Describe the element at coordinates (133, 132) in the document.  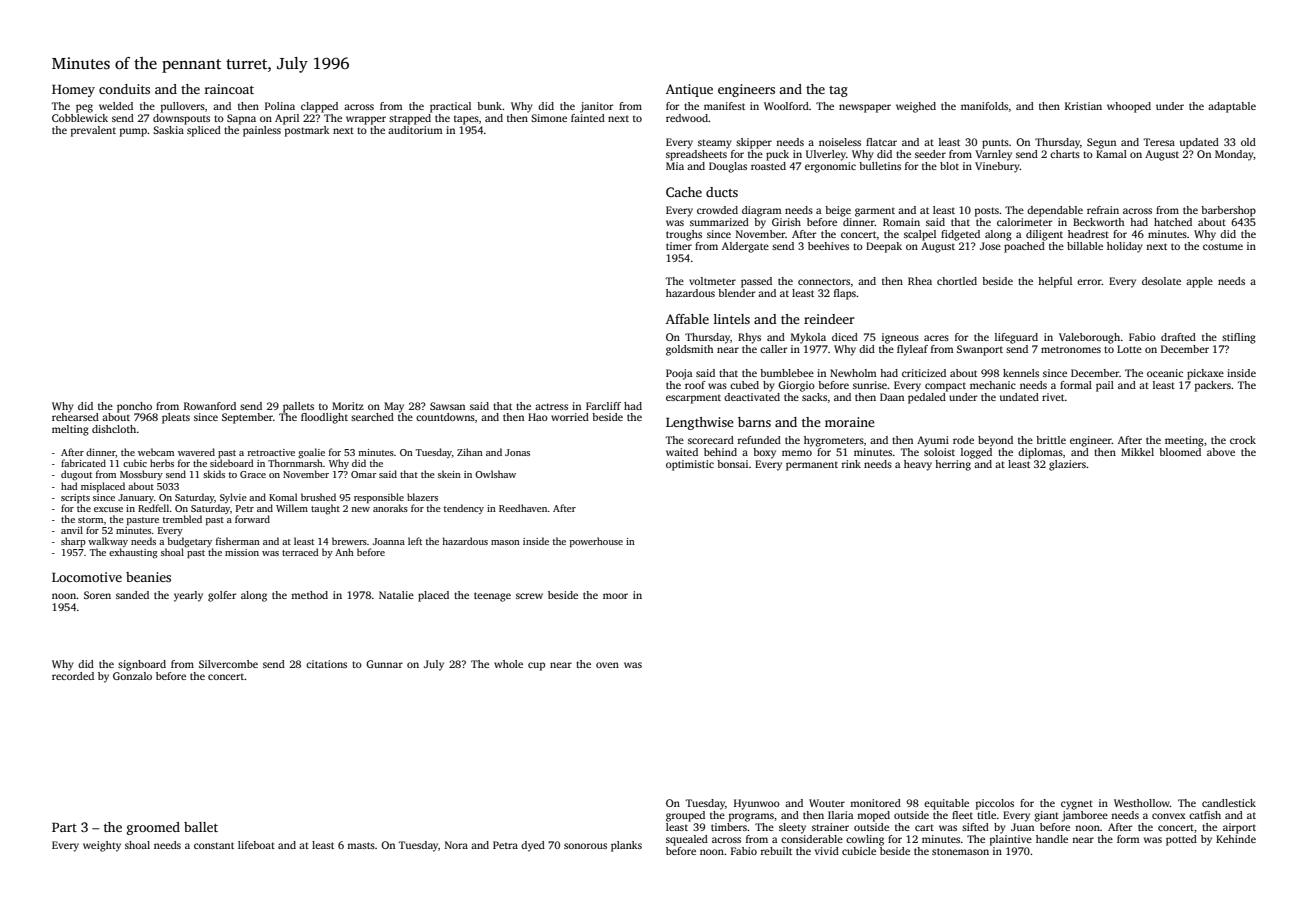
I see `pump` at that location.
